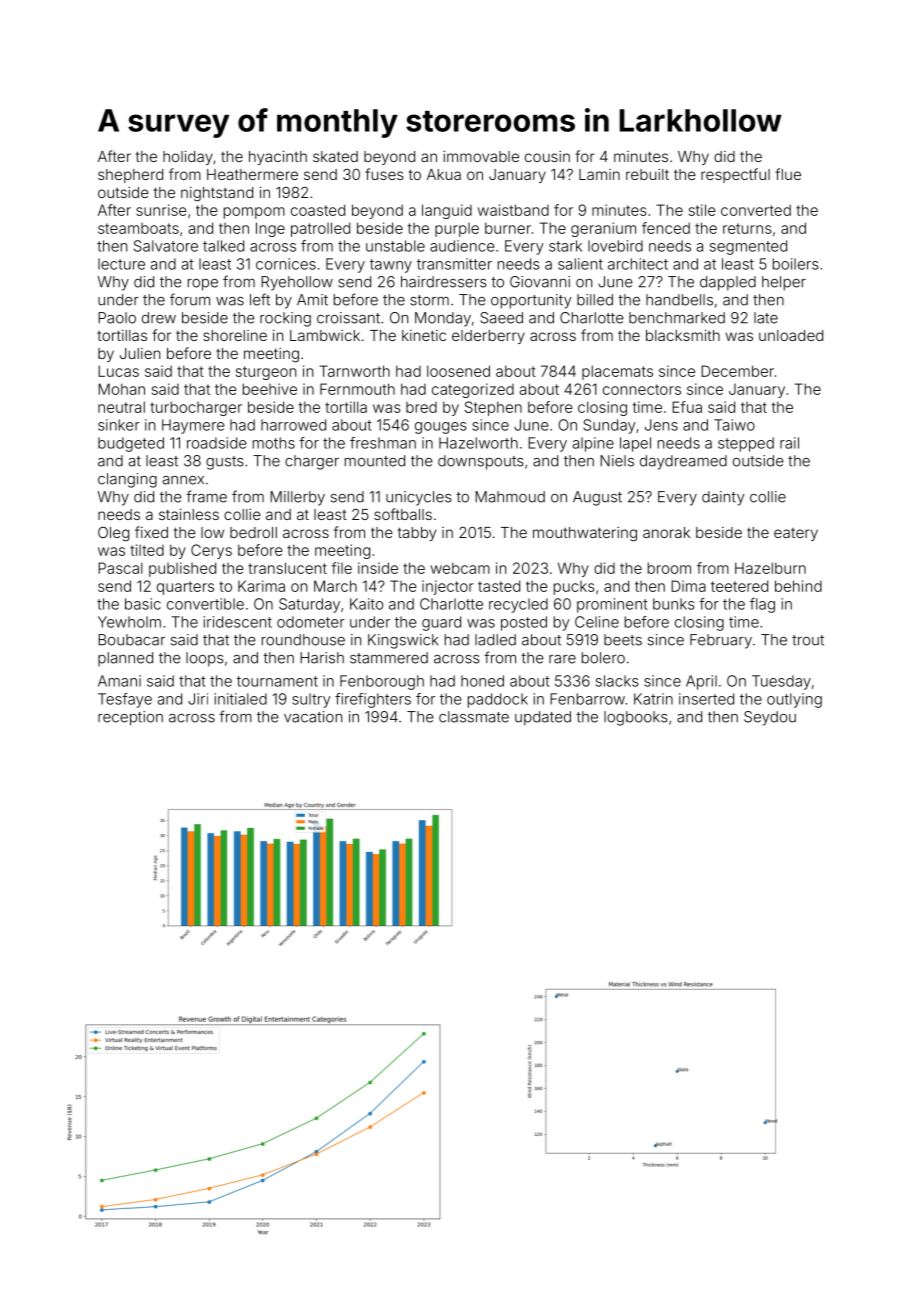 The width and height of the screenshot is (924, 1314). What do you see at coordinates (120, 568) in the screenshot?
I see `Pascal` at bounding box center [120, 568].
